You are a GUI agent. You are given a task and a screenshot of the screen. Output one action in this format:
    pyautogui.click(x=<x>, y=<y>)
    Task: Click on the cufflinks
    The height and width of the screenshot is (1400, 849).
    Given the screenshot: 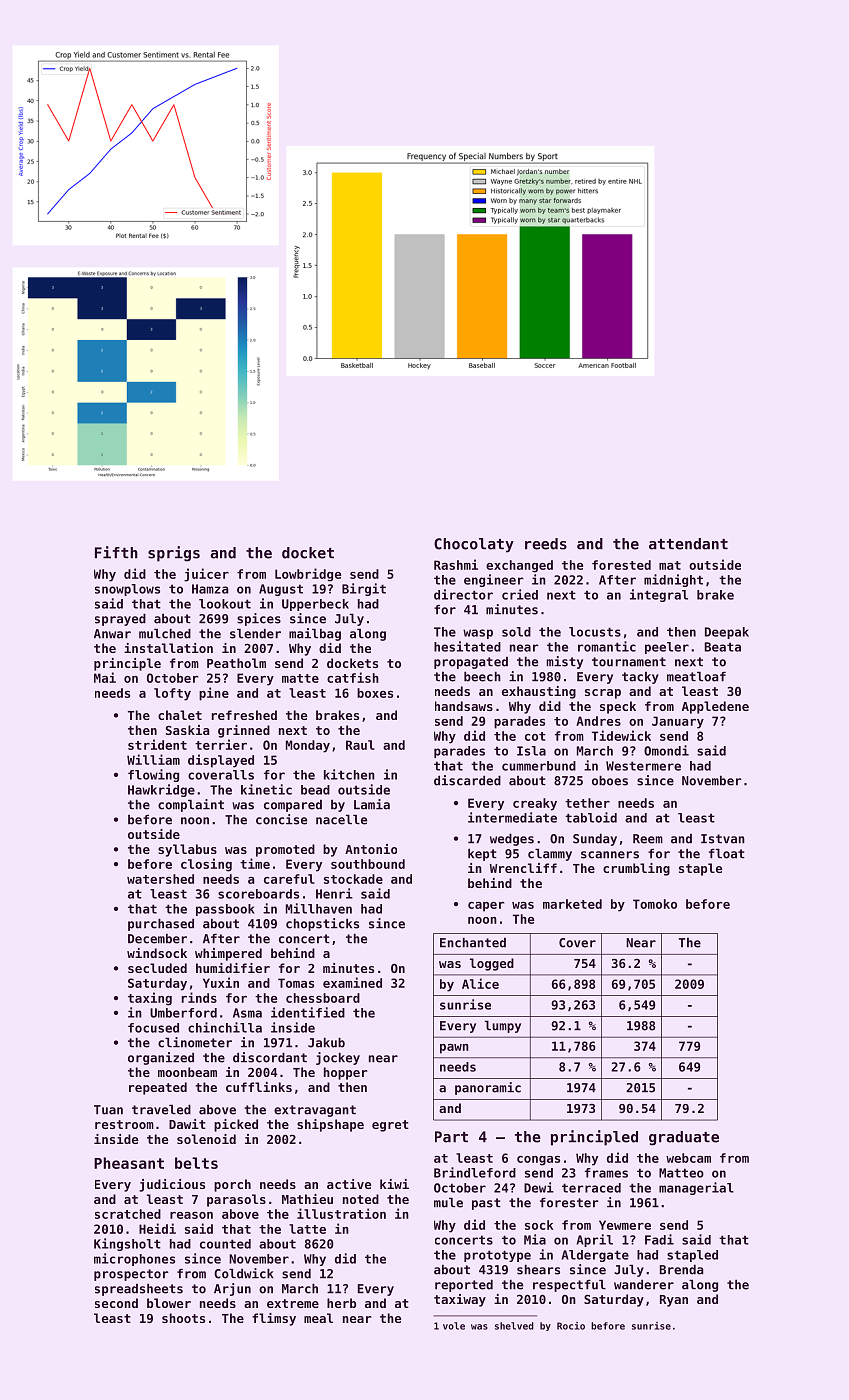 What is the action you would take?
    pyautogui.click(x=259, y=1087)
